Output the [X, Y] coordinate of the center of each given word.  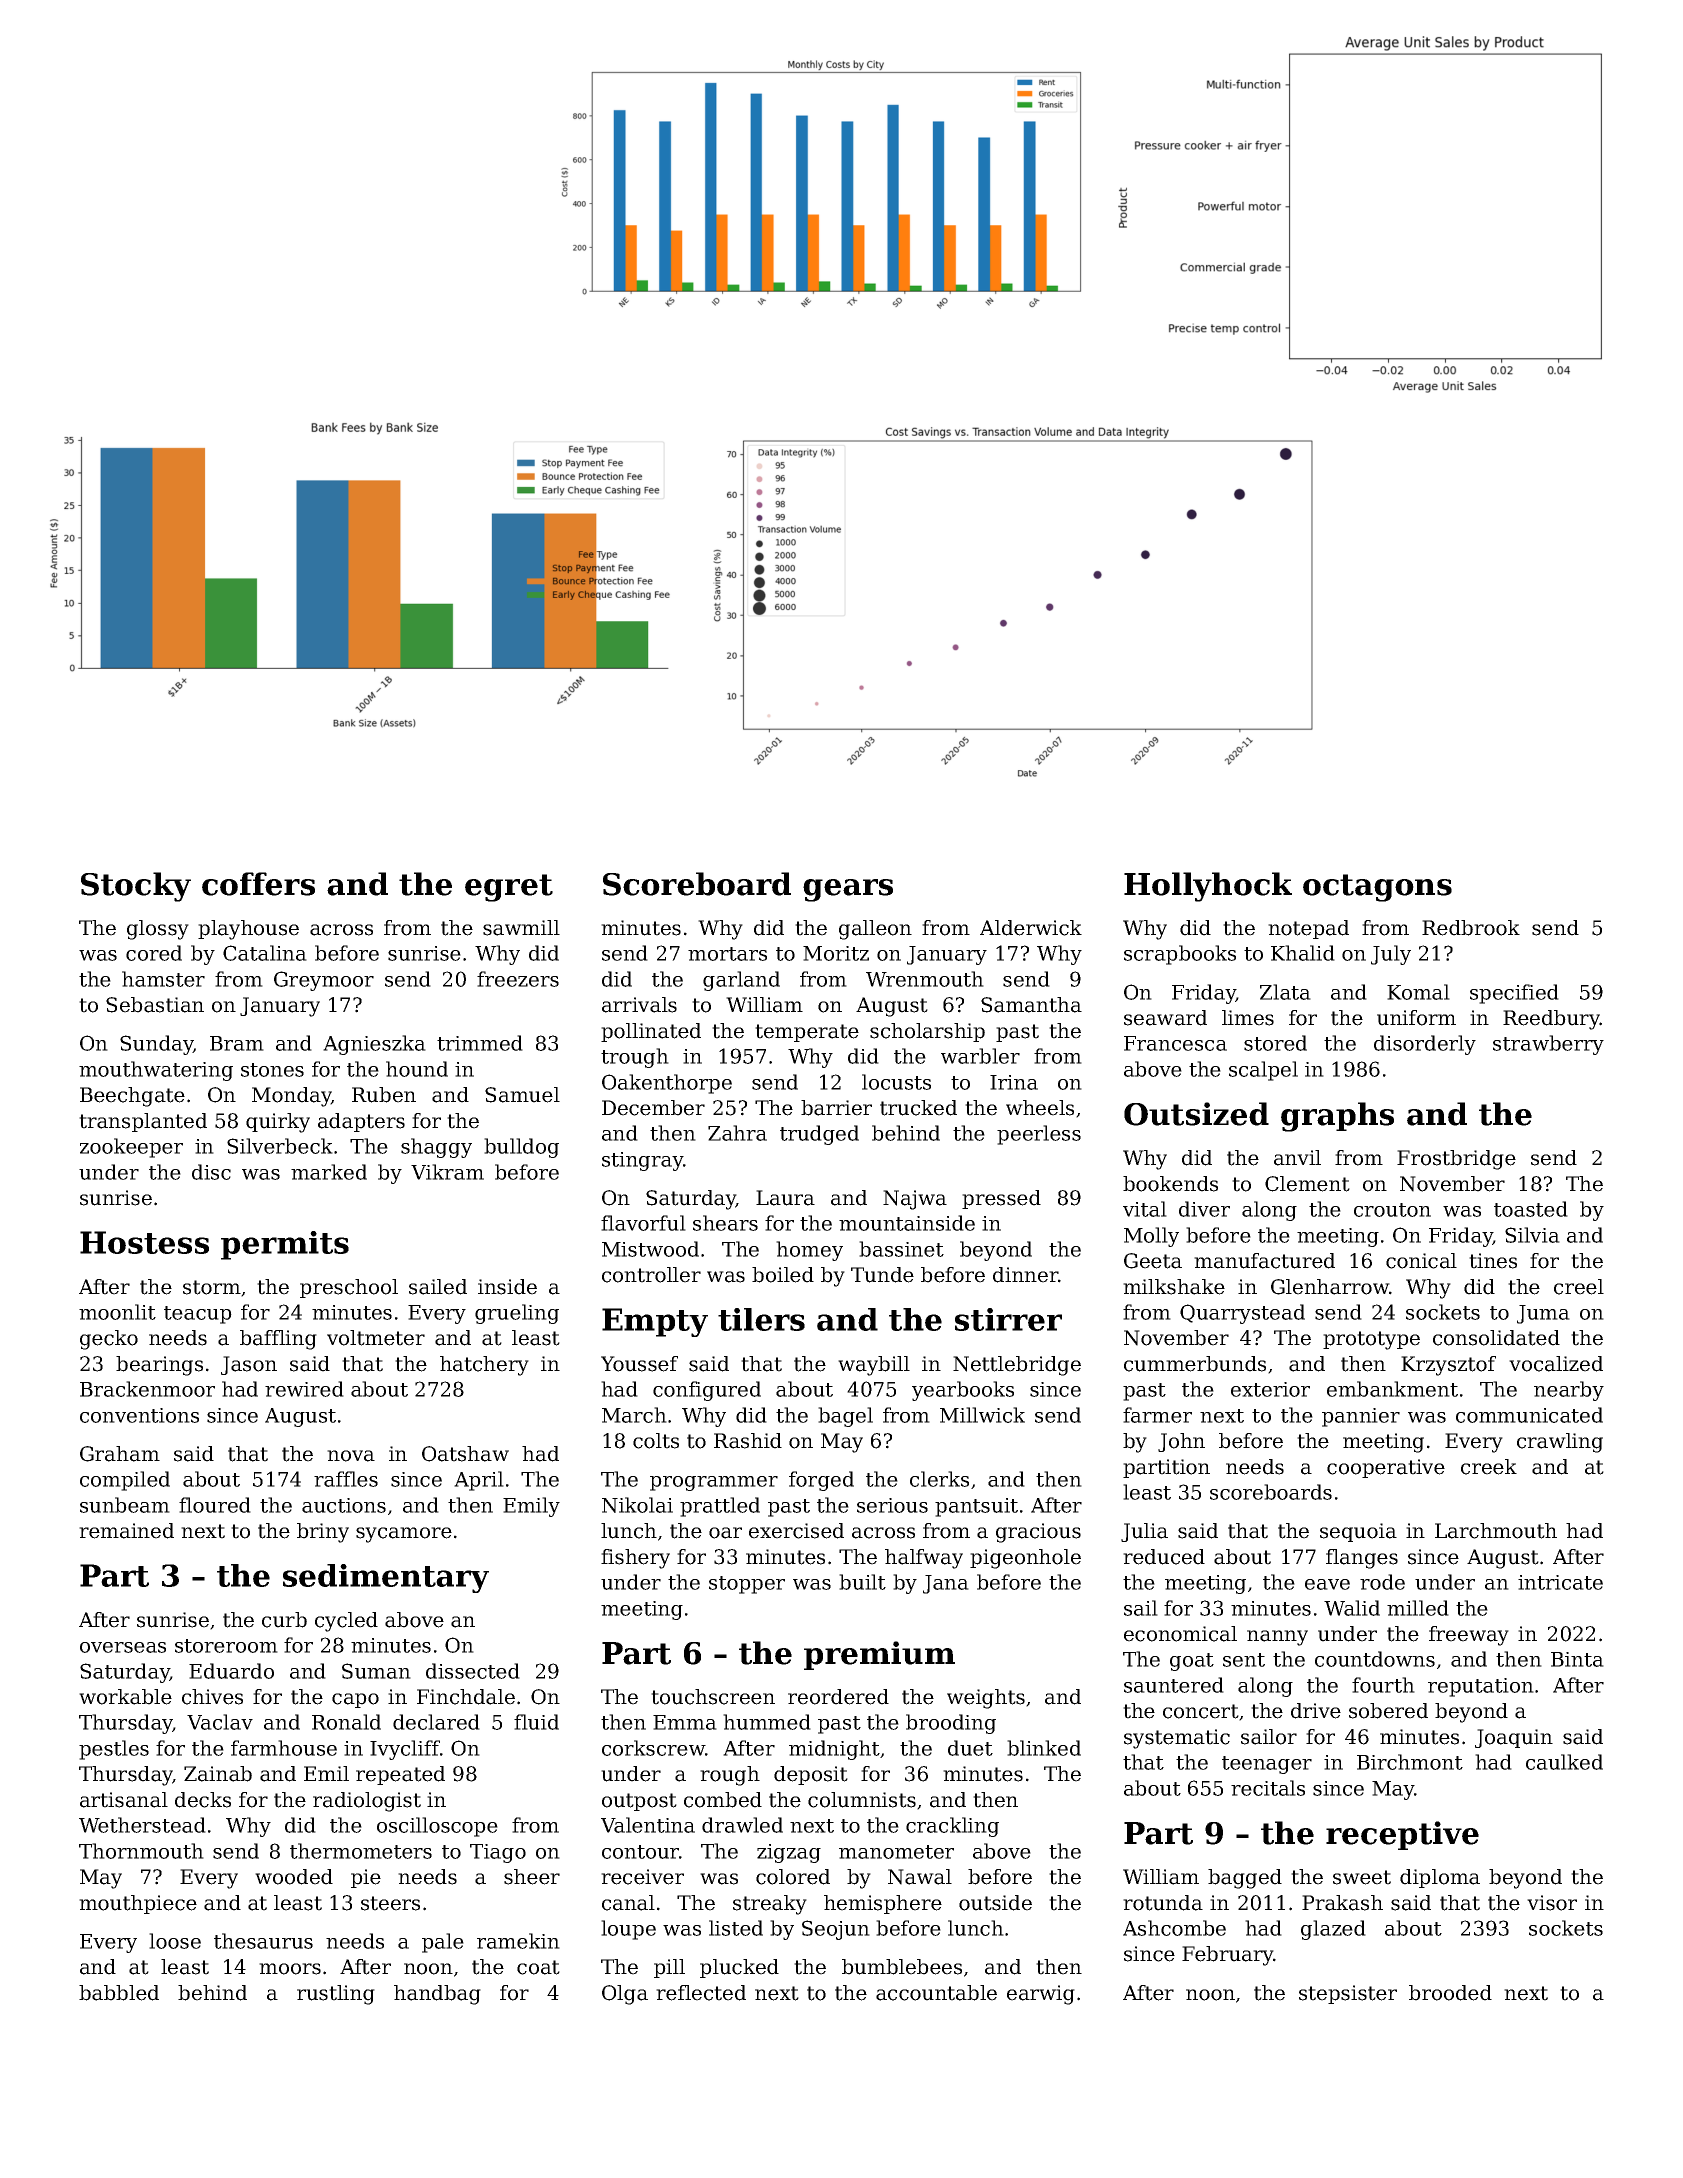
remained [126, 1531]
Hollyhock [1208, 887]
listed [736, 1928]
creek [1489, 1467]
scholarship [927, 1032]
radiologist [367, 1802]
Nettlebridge [1017, 1366]
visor [1552, 1903]
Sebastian [155, 1005]
